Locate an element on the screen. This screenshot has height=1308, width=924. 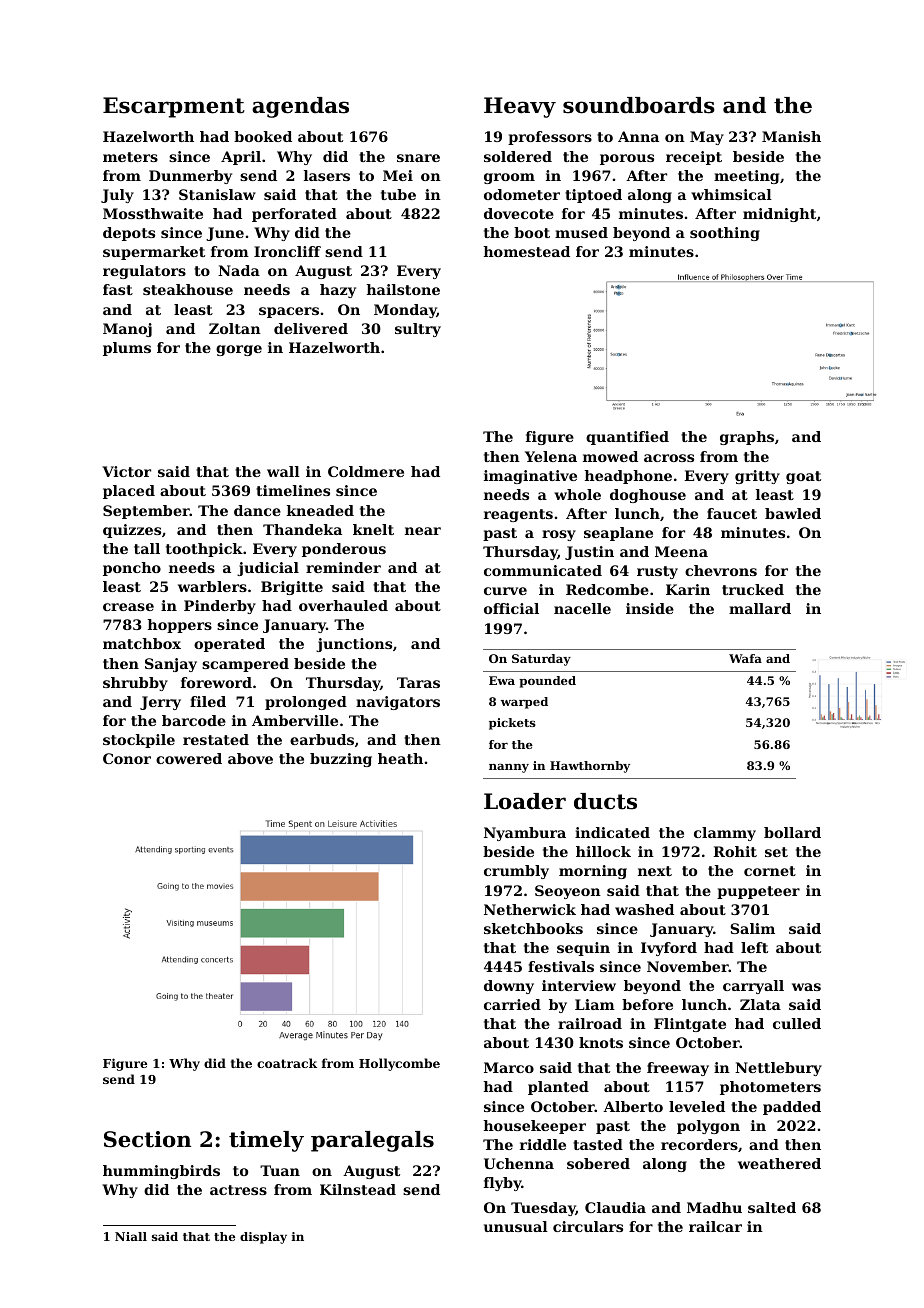
paralegals is located at coordinates (372, 1141).
